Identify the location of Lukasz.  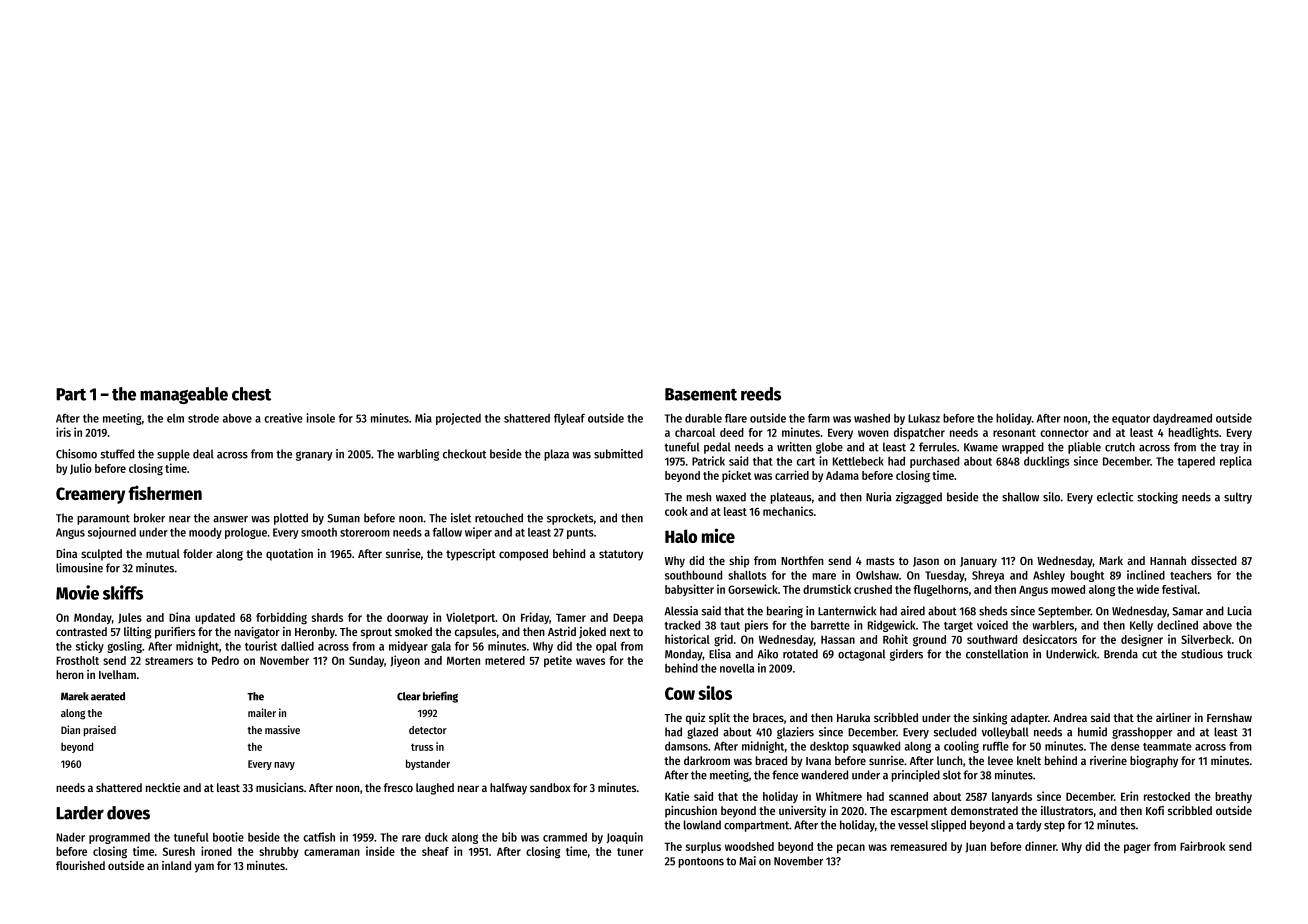
(924, 418).
